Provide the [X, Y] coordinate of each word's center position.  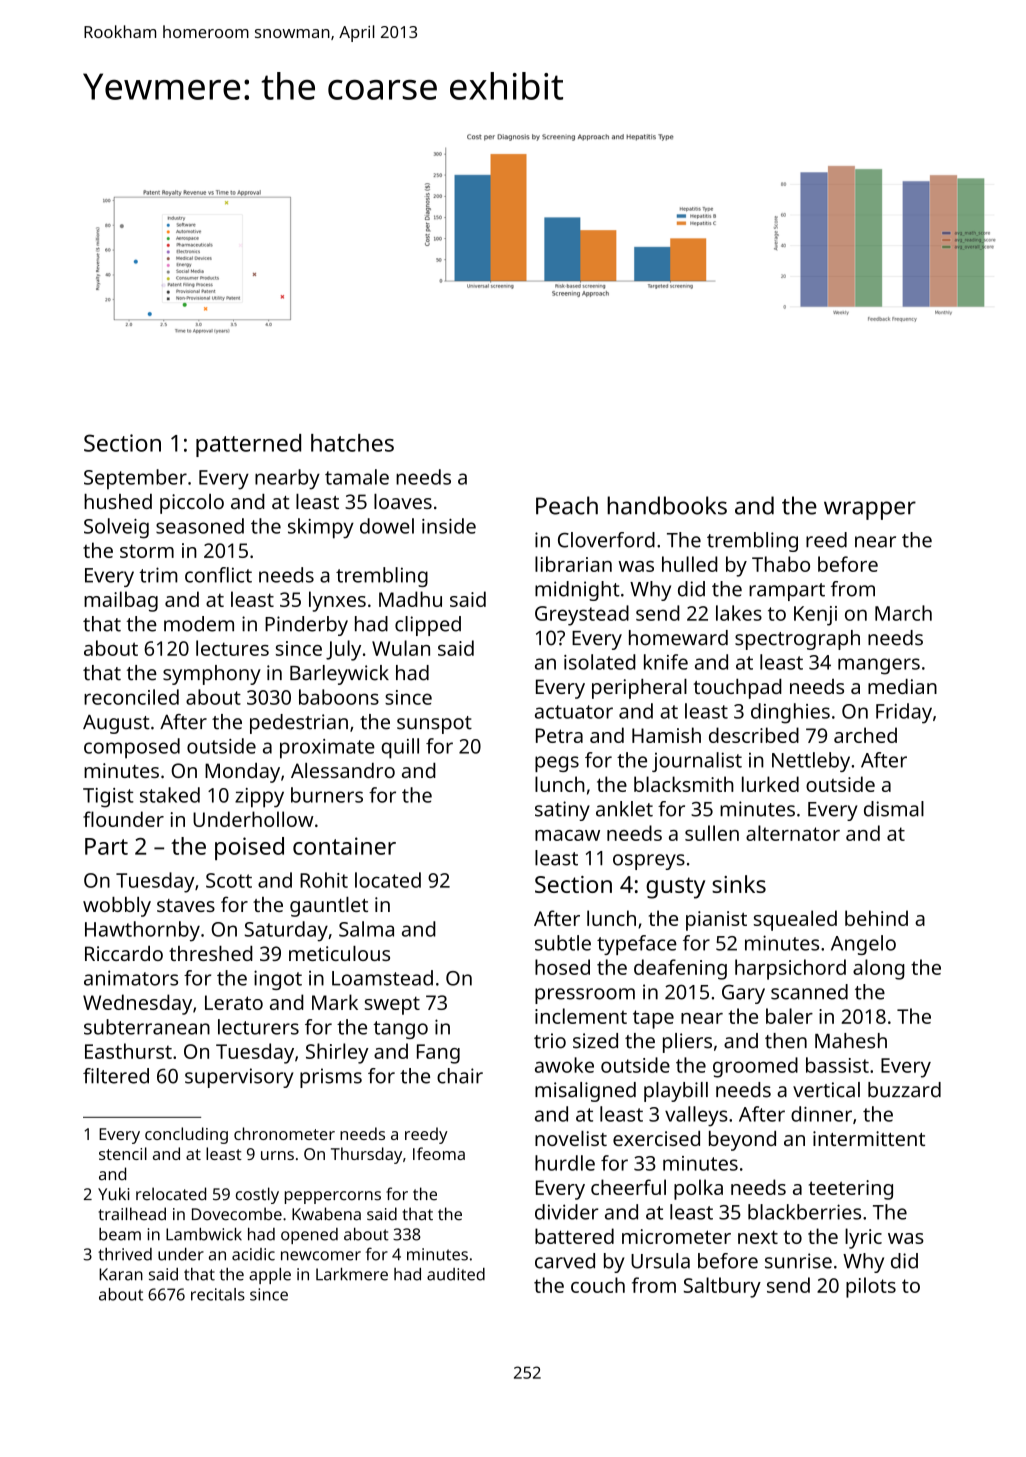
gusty [675, 888]
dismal [894, 809]
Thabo [781, 564]
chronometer [284, 1133]
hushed [118, 501]
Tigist [108, 798]
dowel [387, 526]
